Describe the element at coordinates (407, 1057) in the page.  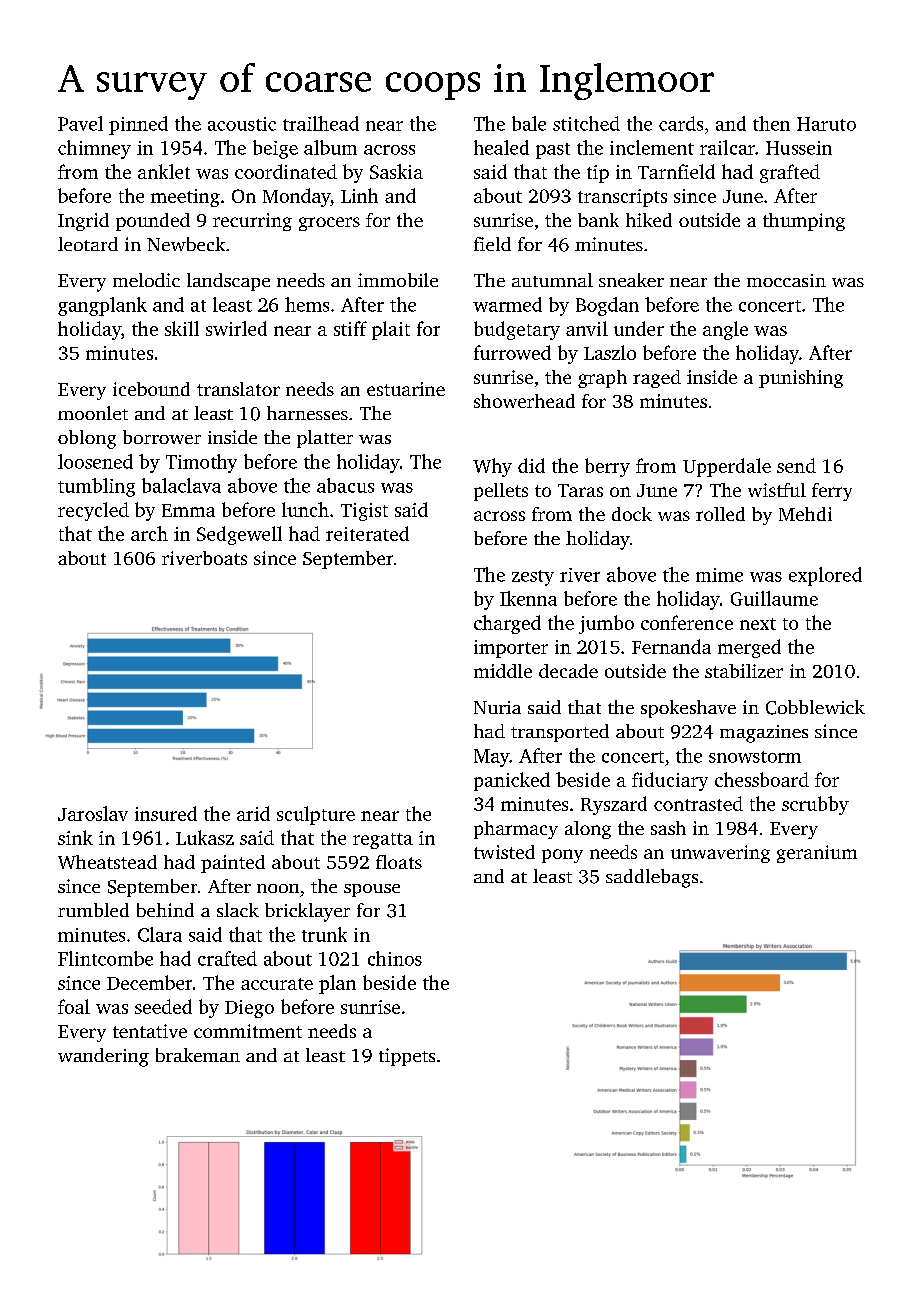
I see `tippets` at that location.
